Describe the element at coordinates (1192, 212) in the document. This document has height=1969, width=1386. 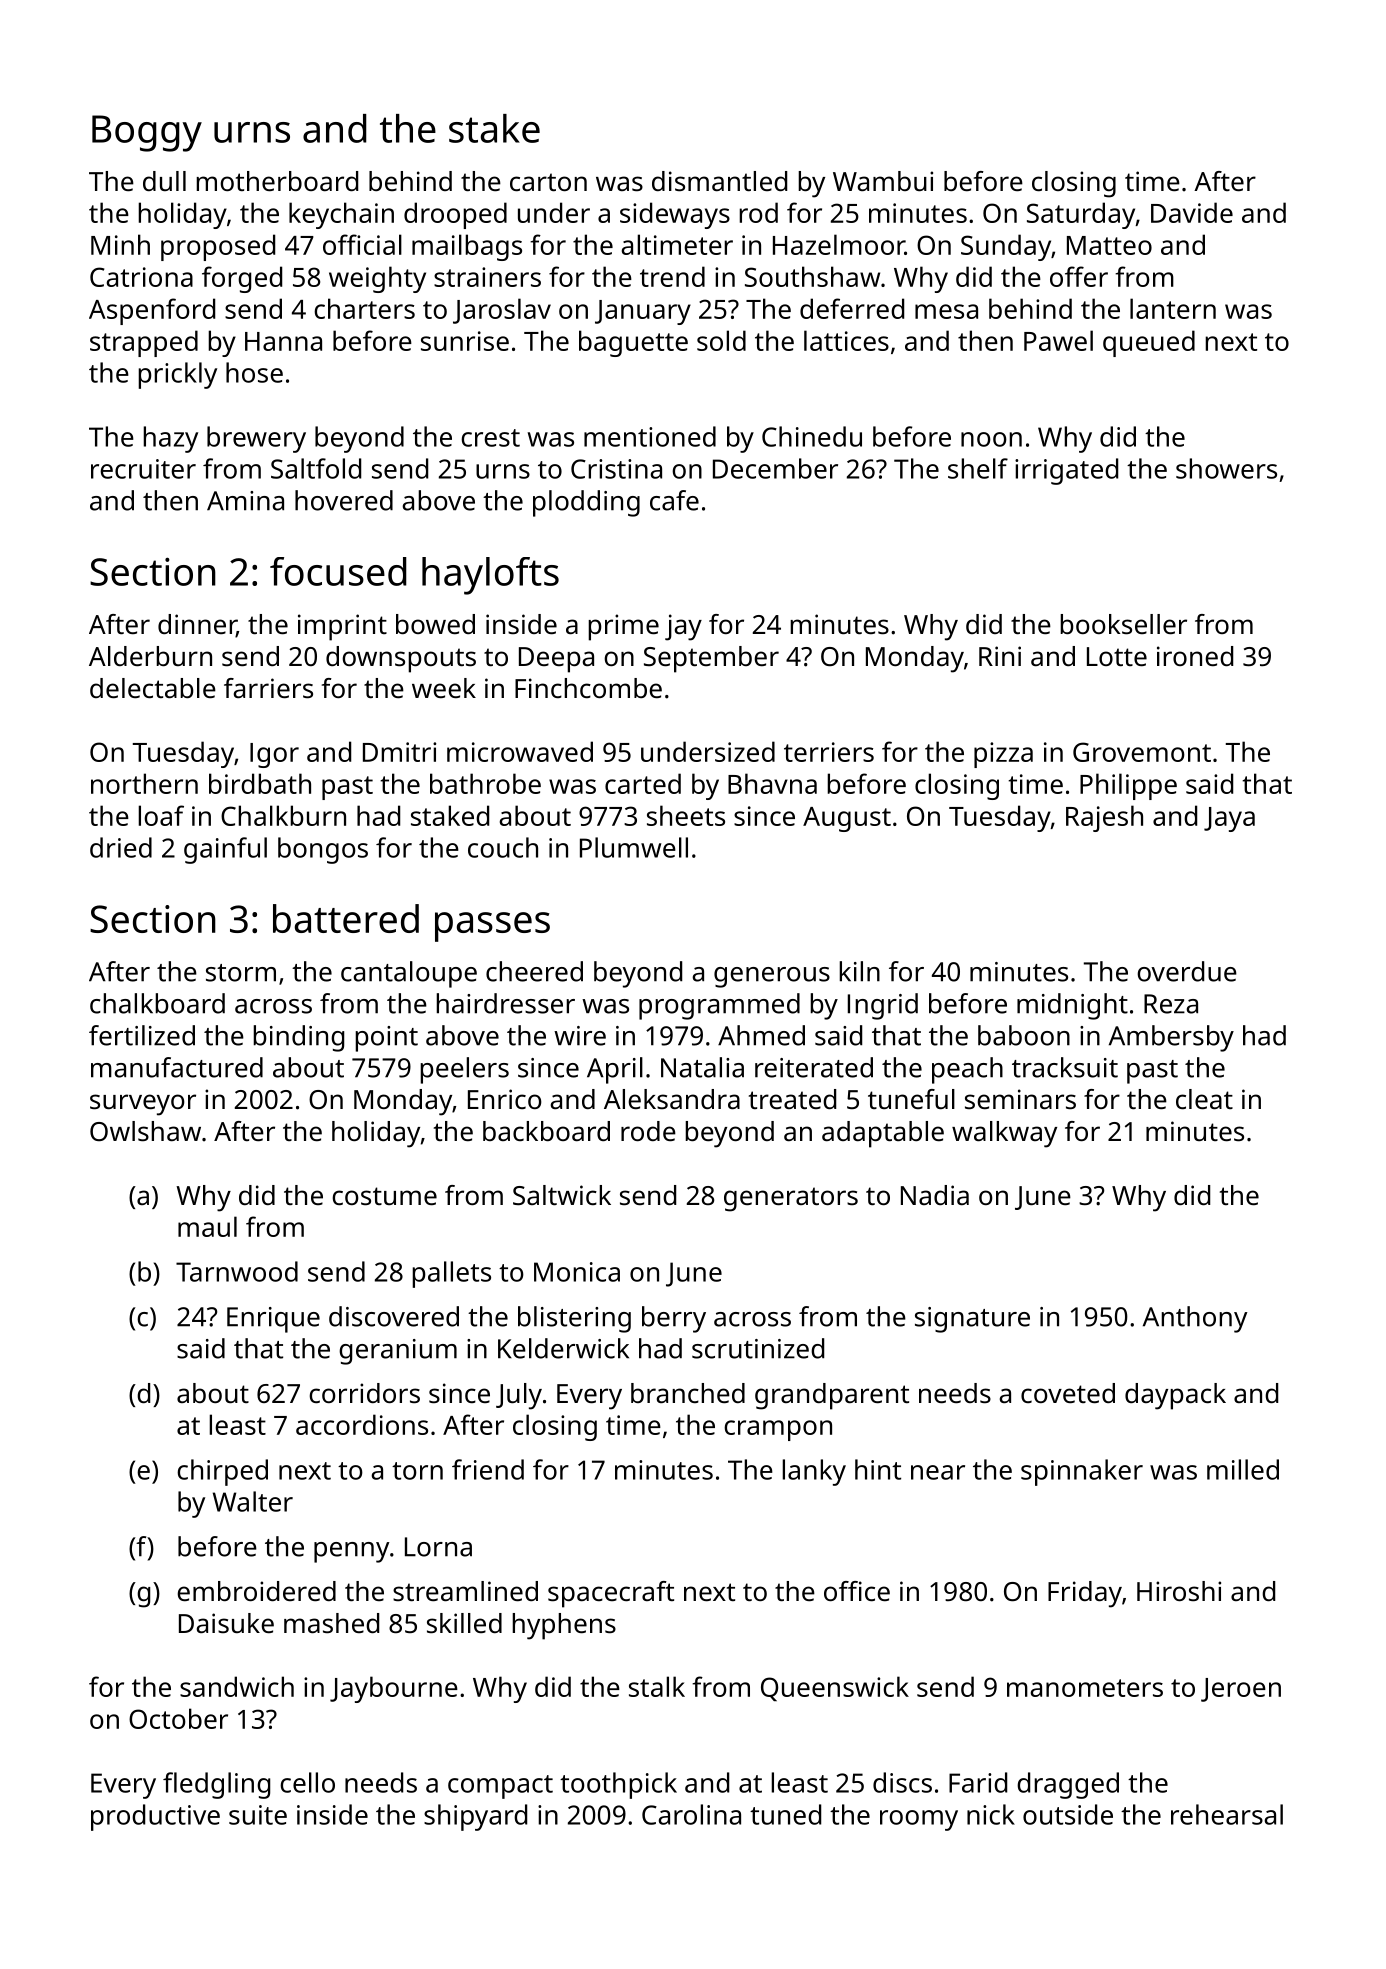
I see `Davide` at that location.
